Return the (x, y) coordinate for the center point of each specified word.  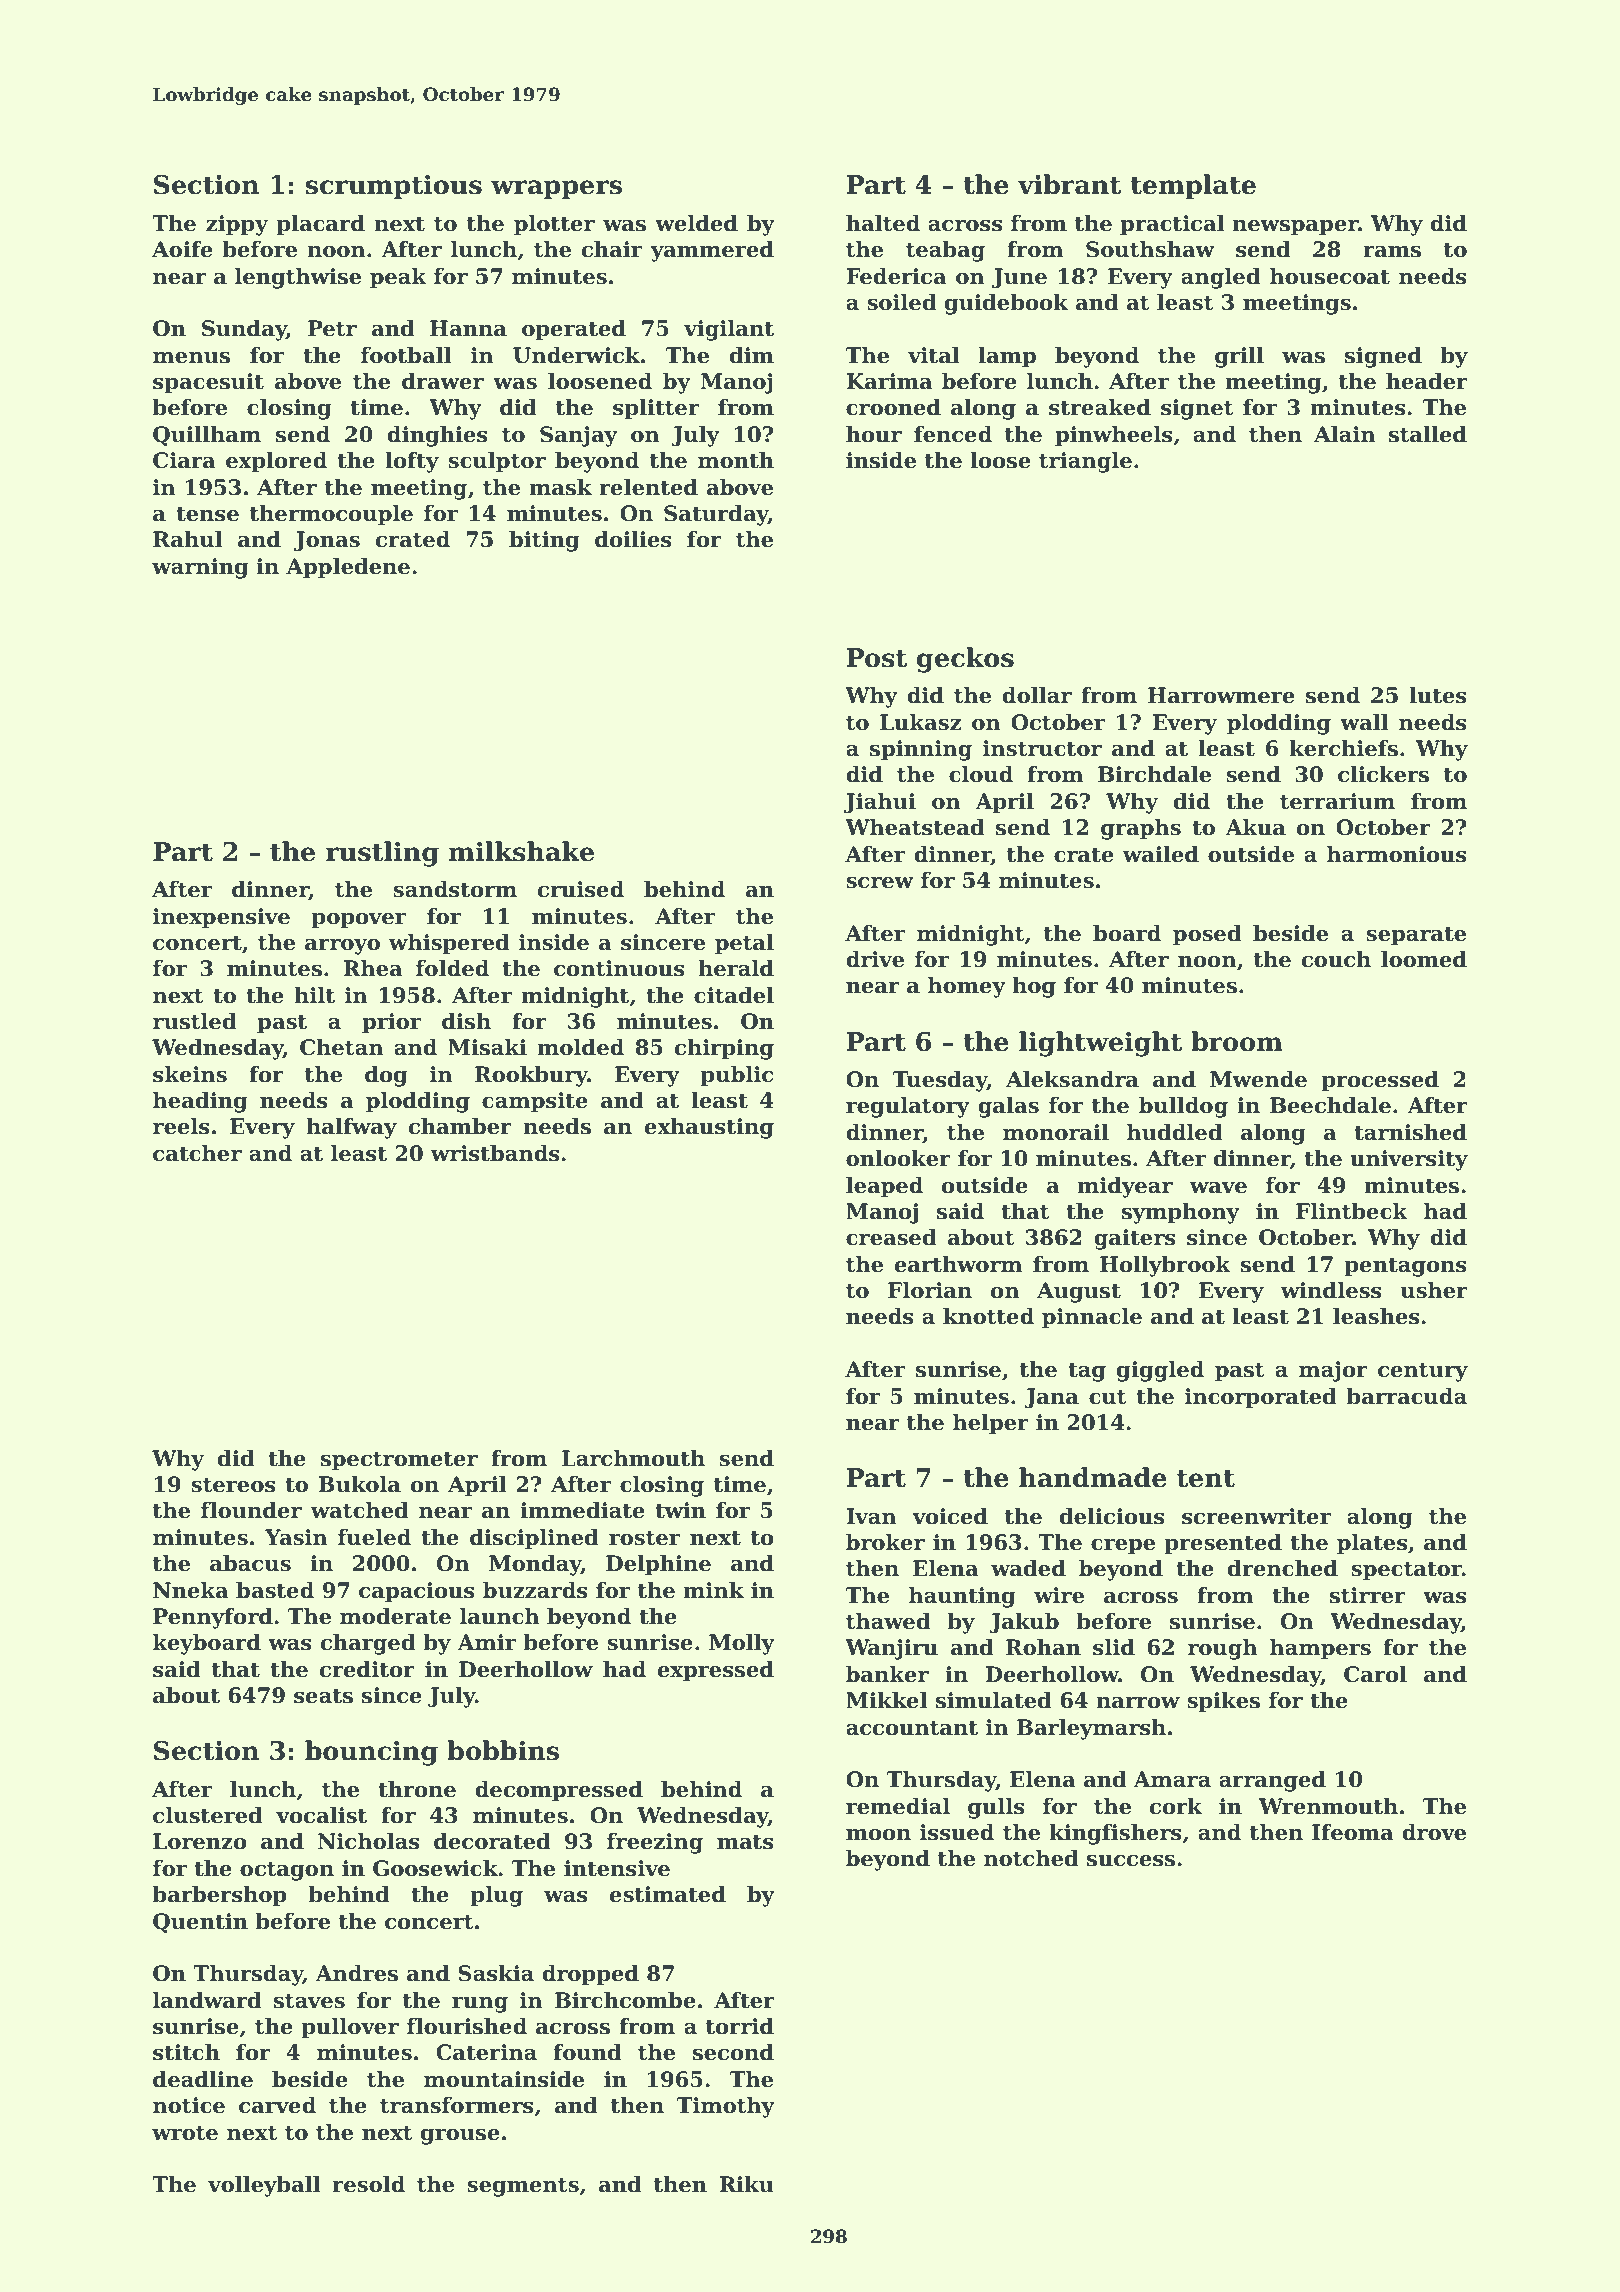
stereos (233, 1485)
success (1131, 1861)
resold (368, 2184)
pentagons (1405, 1267)
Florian (930, 1290)
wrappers (556, 189)
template (1193, 186)
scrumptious (393, 187)
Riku (746, 2184)
